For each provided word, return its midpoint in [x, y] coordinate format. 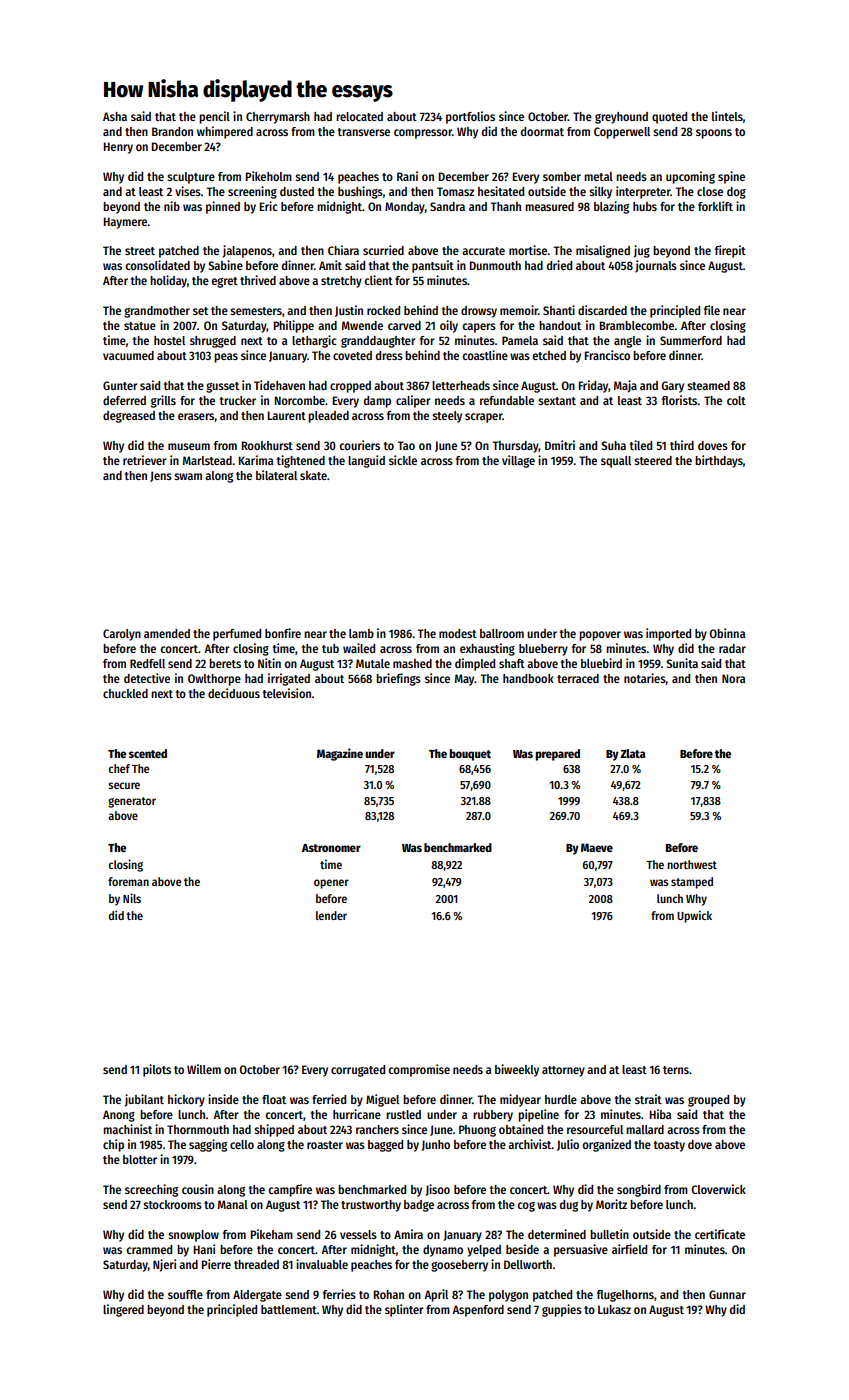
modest [458, 633]
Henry [118, 148]
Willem [204, 1069]
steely [447, 417]
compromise [419, 1070]
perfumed [237, 635]
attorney [563, 1071]
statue [140, 326]
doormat [542, 131]
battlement [289, 1309]
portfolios [470, 117]
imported [668, 634]
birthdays [719, 461]
